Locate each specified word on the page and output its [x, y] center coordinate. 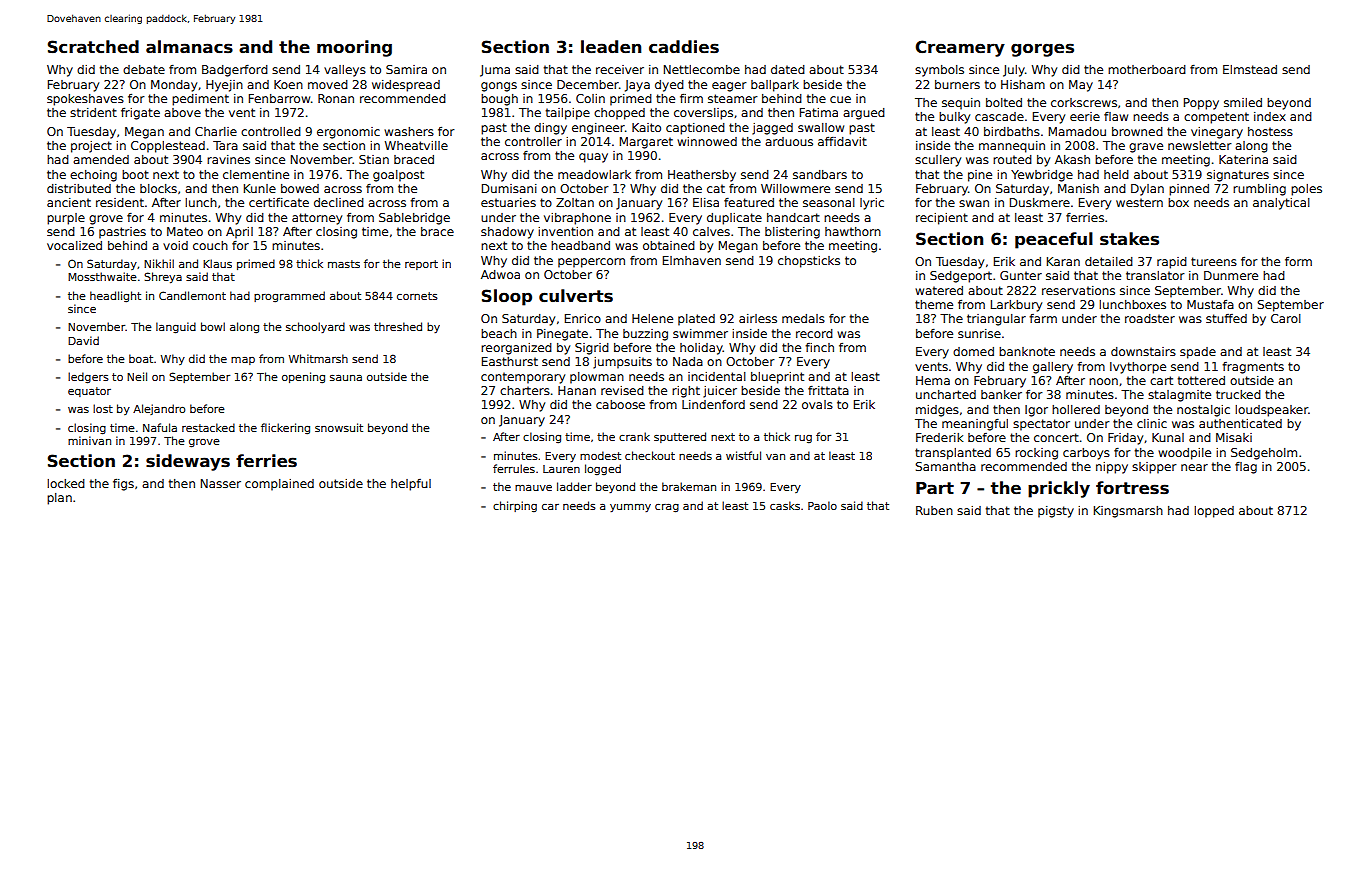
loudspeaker [1271, 411]
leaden [611, 47]
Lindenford [713, 404]
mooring [354, 48]
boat [141, 358]
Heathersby [702, 176]
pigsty [1056, 512]
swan [974, 203]
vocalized [74, 245]
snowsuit [339, 427]
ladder [574, 486]
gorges [1042, 50]
